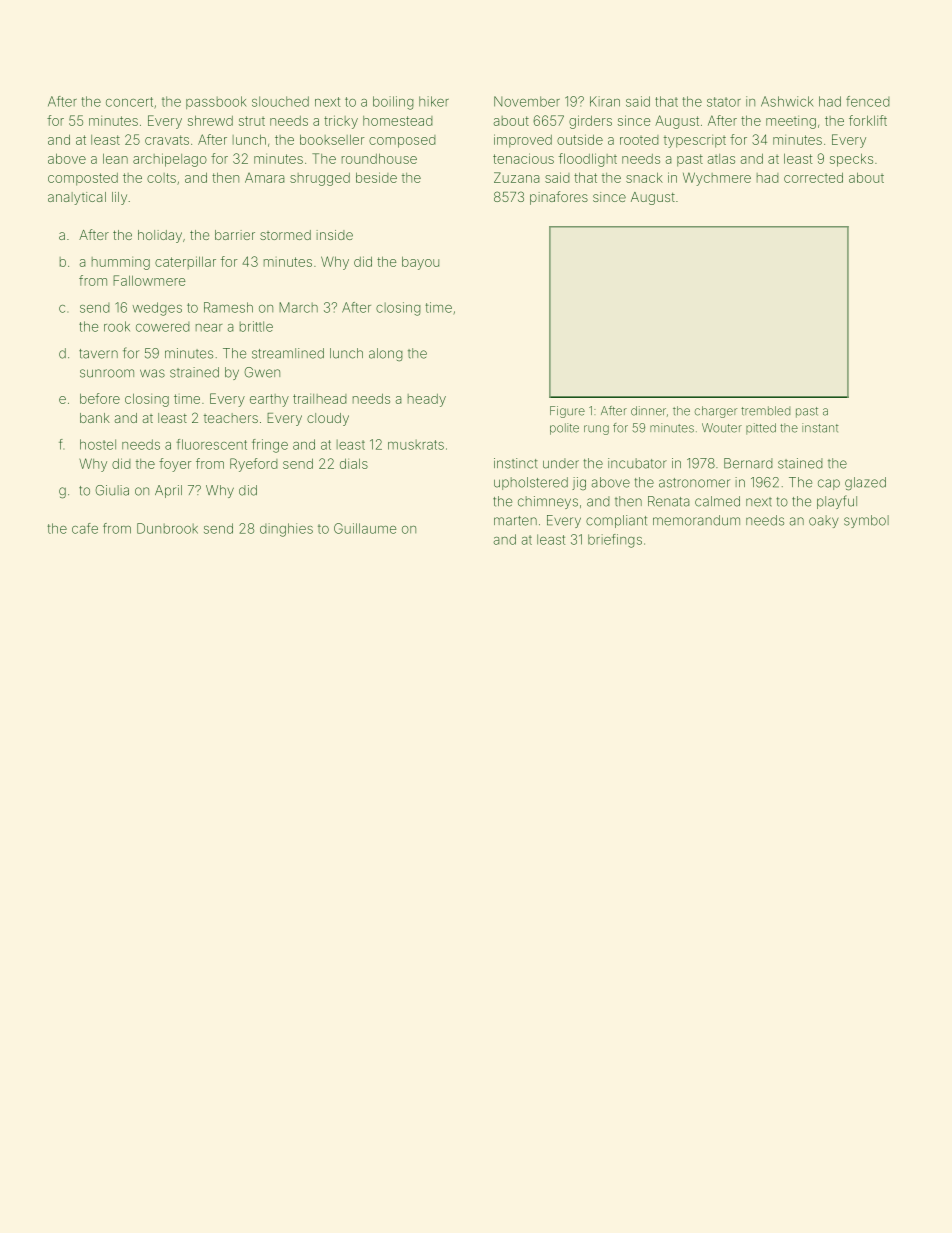  I want to click on heady, so click(427, 400).
